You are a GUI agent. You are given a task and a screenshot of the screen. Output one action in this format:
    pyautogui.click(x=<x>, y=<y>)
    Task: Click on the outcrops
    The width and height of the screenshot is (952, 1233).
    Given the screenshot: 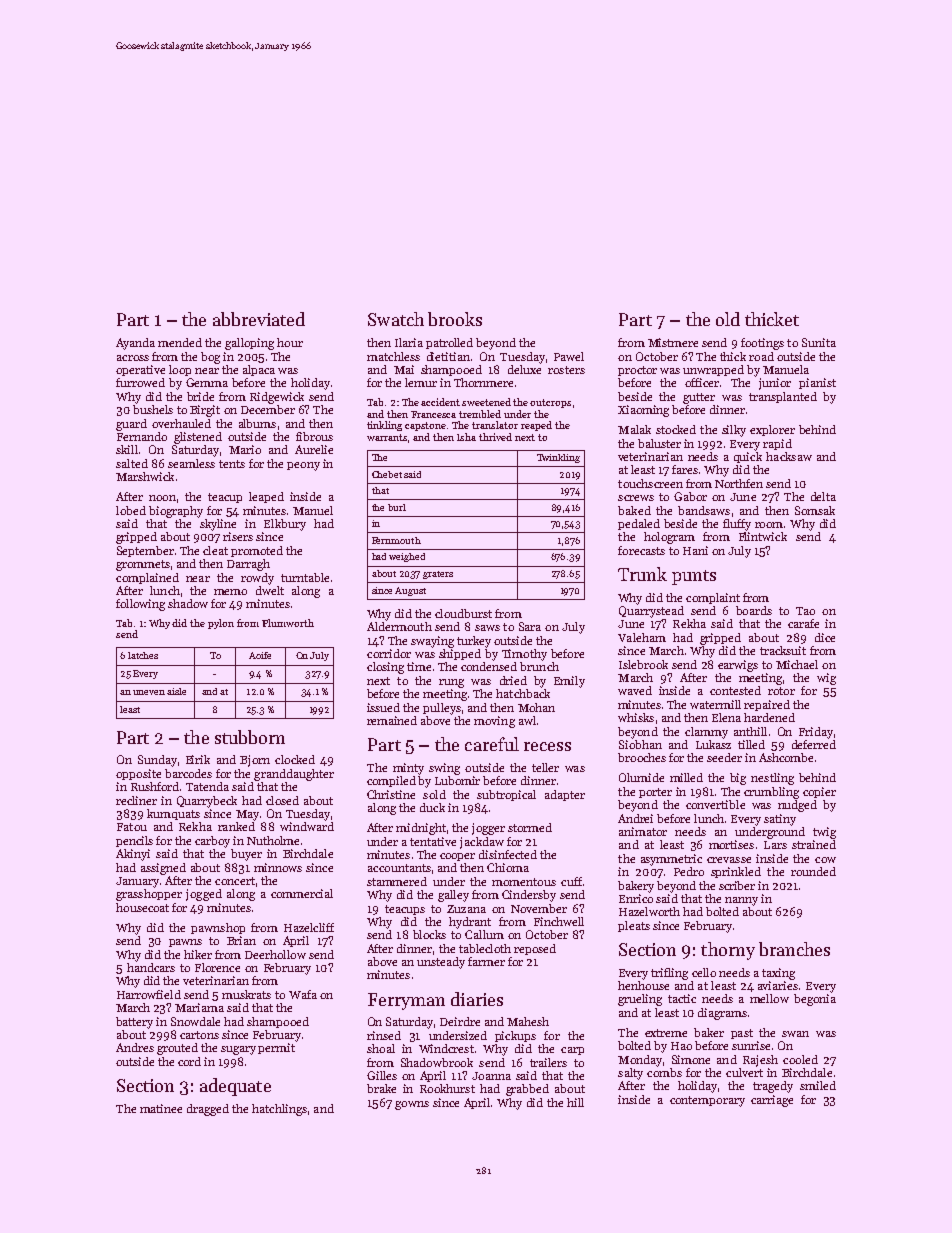 What is the action you would take?
    pyautogui.click(x=550, y=403)
